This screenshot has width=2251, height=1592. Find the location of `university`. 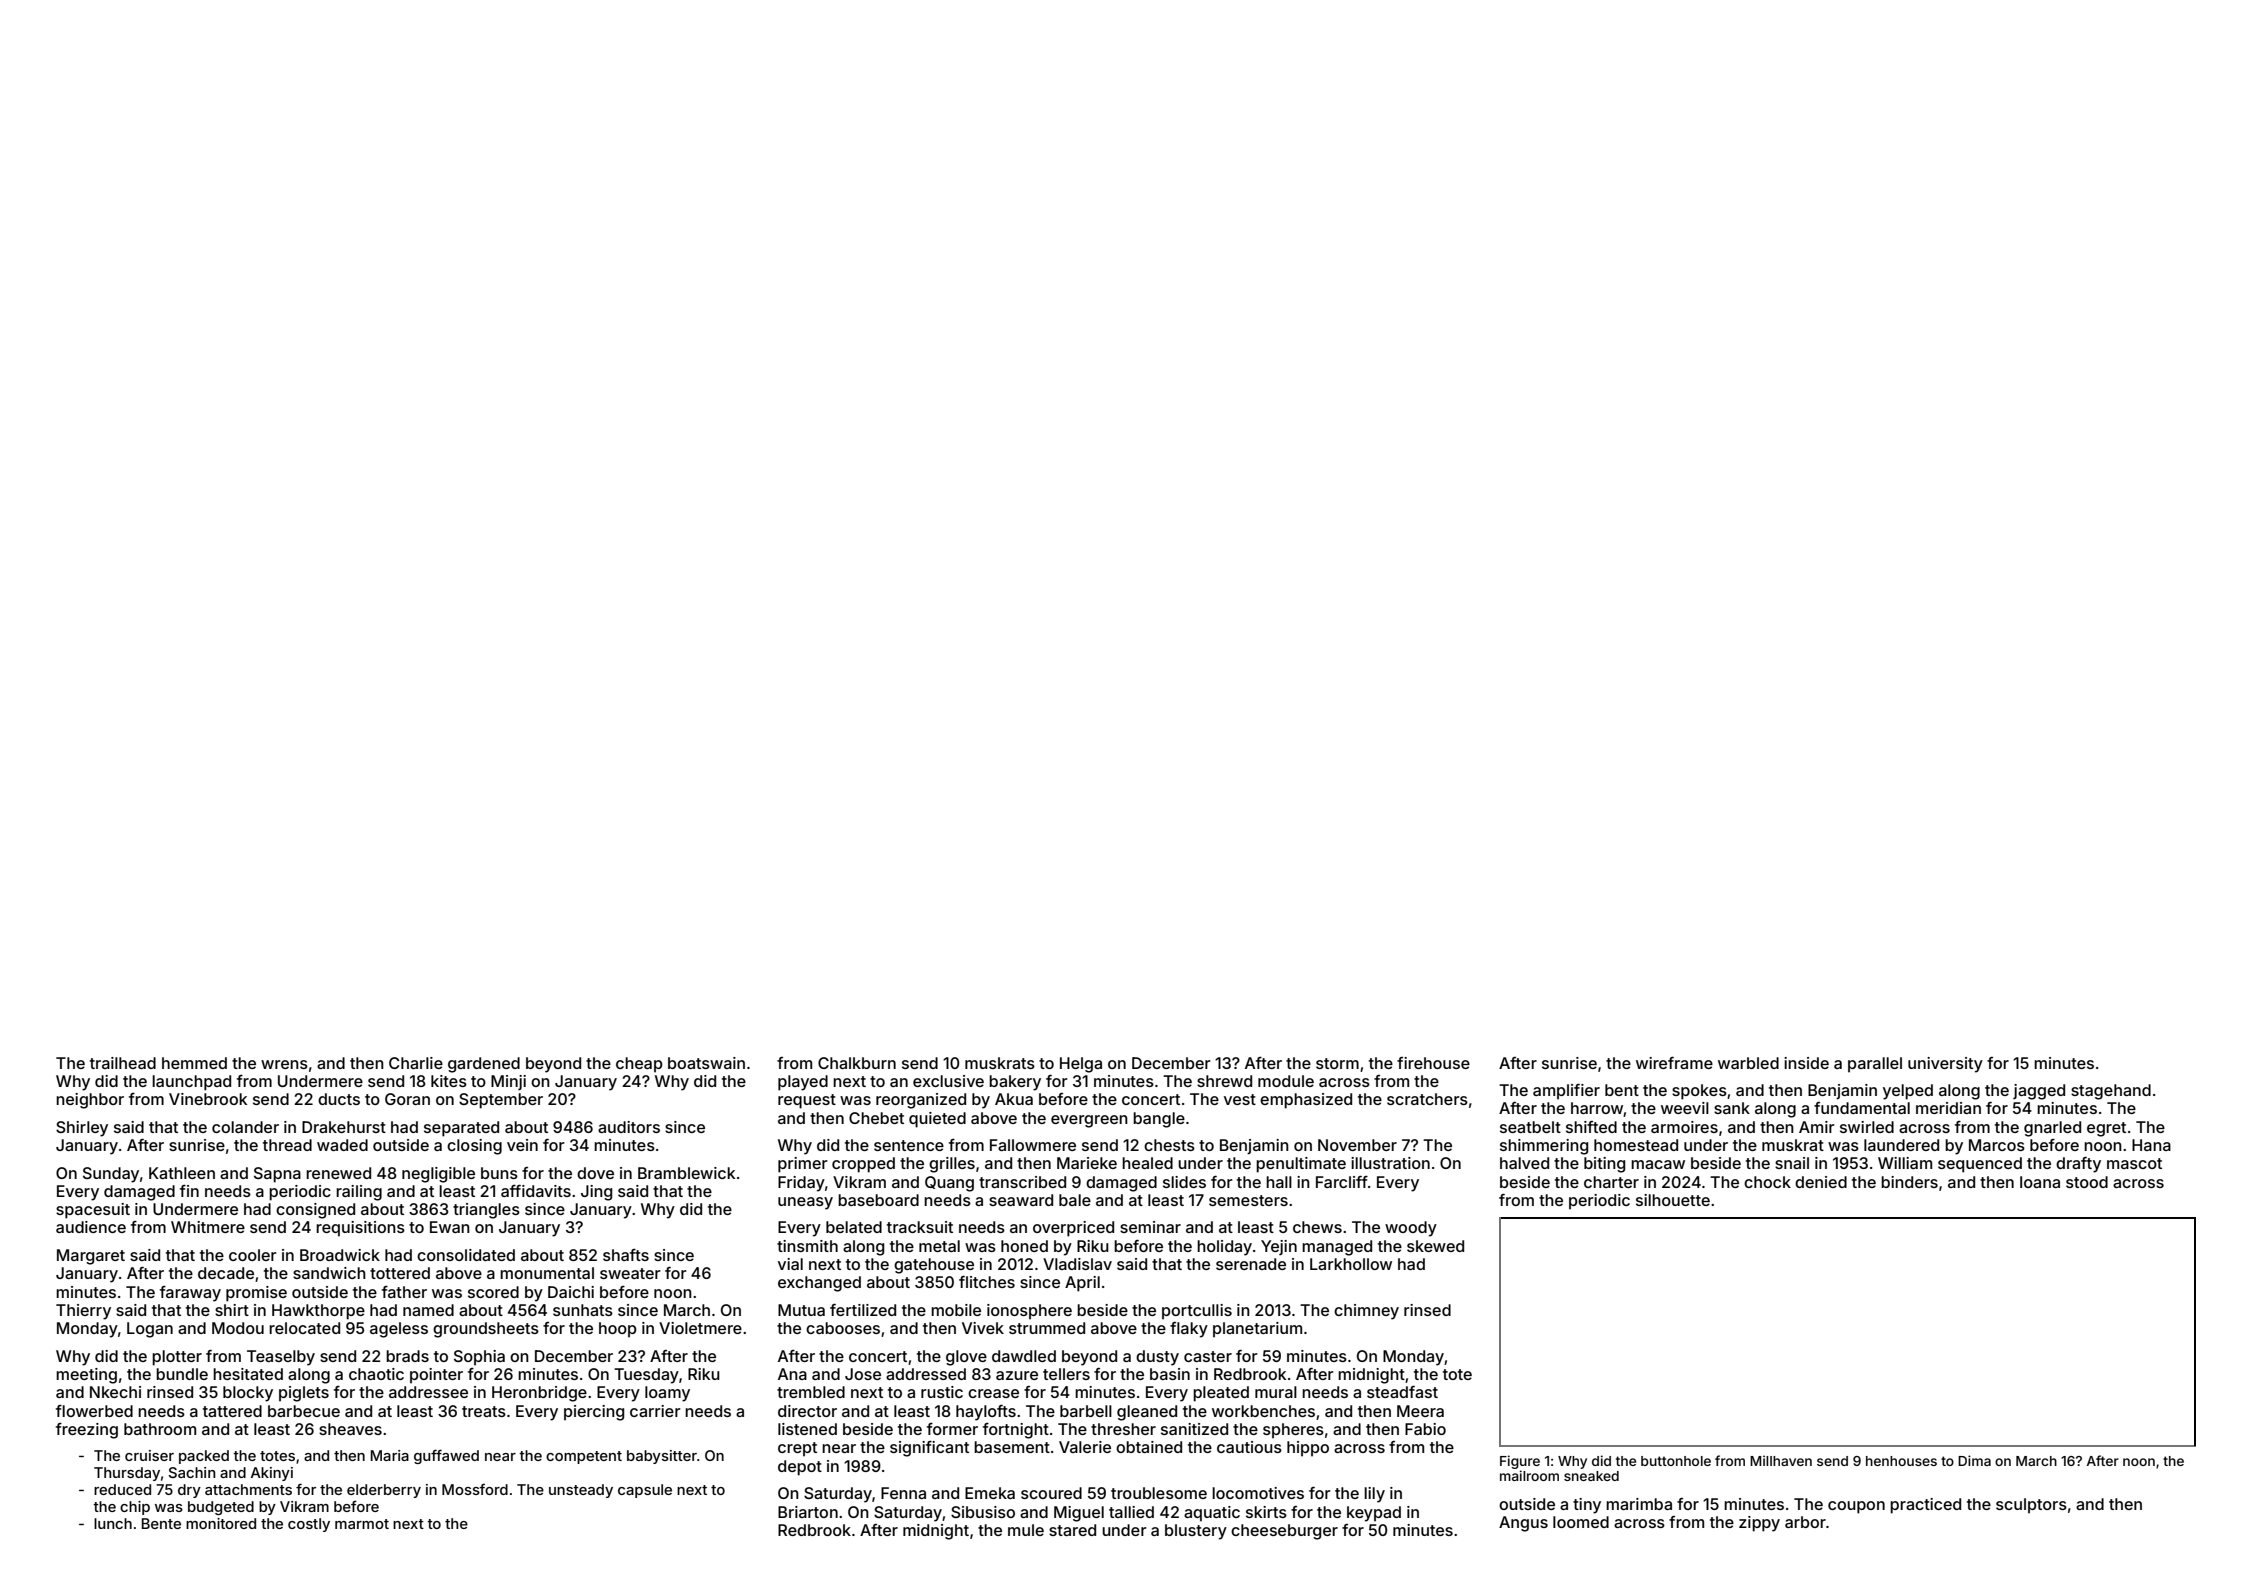

university is located at coordinates (1945, 1065).
